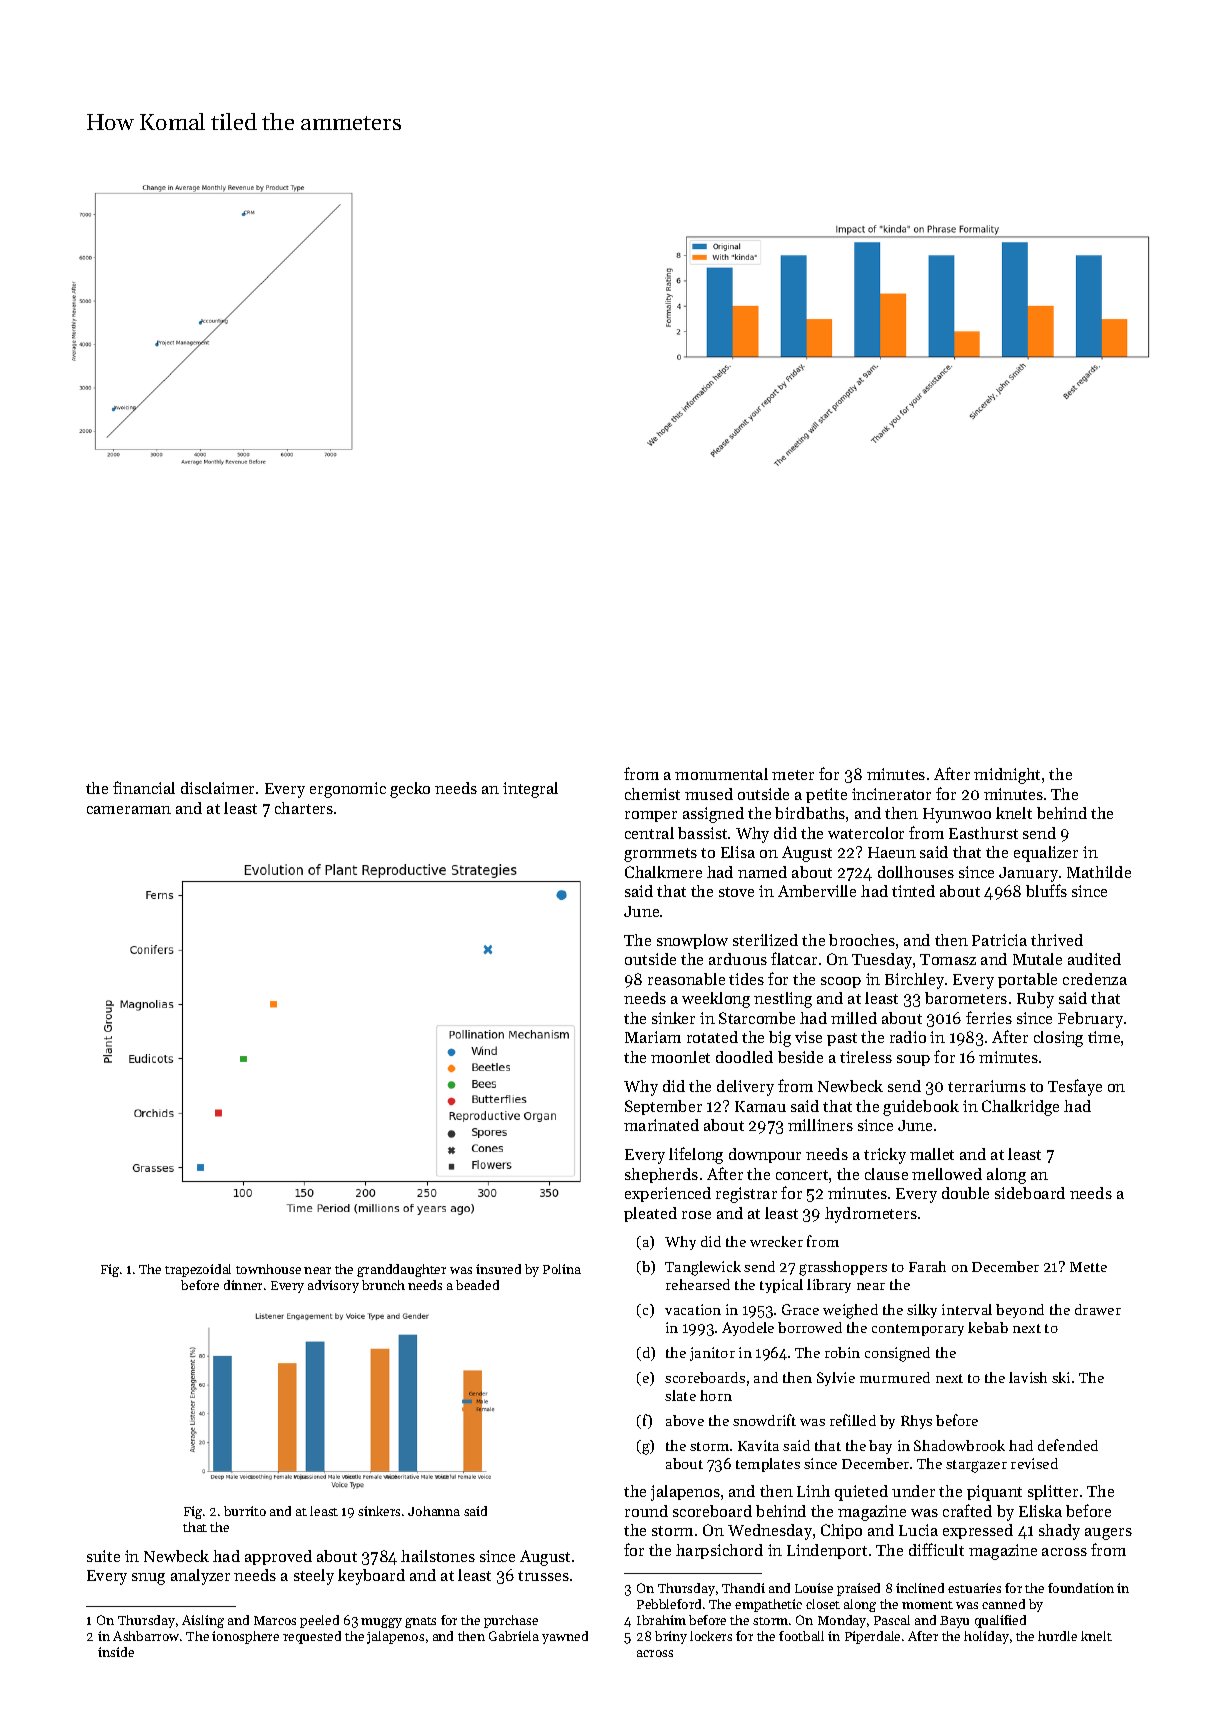 This screenshot has width=1220, height=1725. What do you see at coordinates (278, 1557) in the screenshot?
I see `approved` at bounding box center [278, 1557].
